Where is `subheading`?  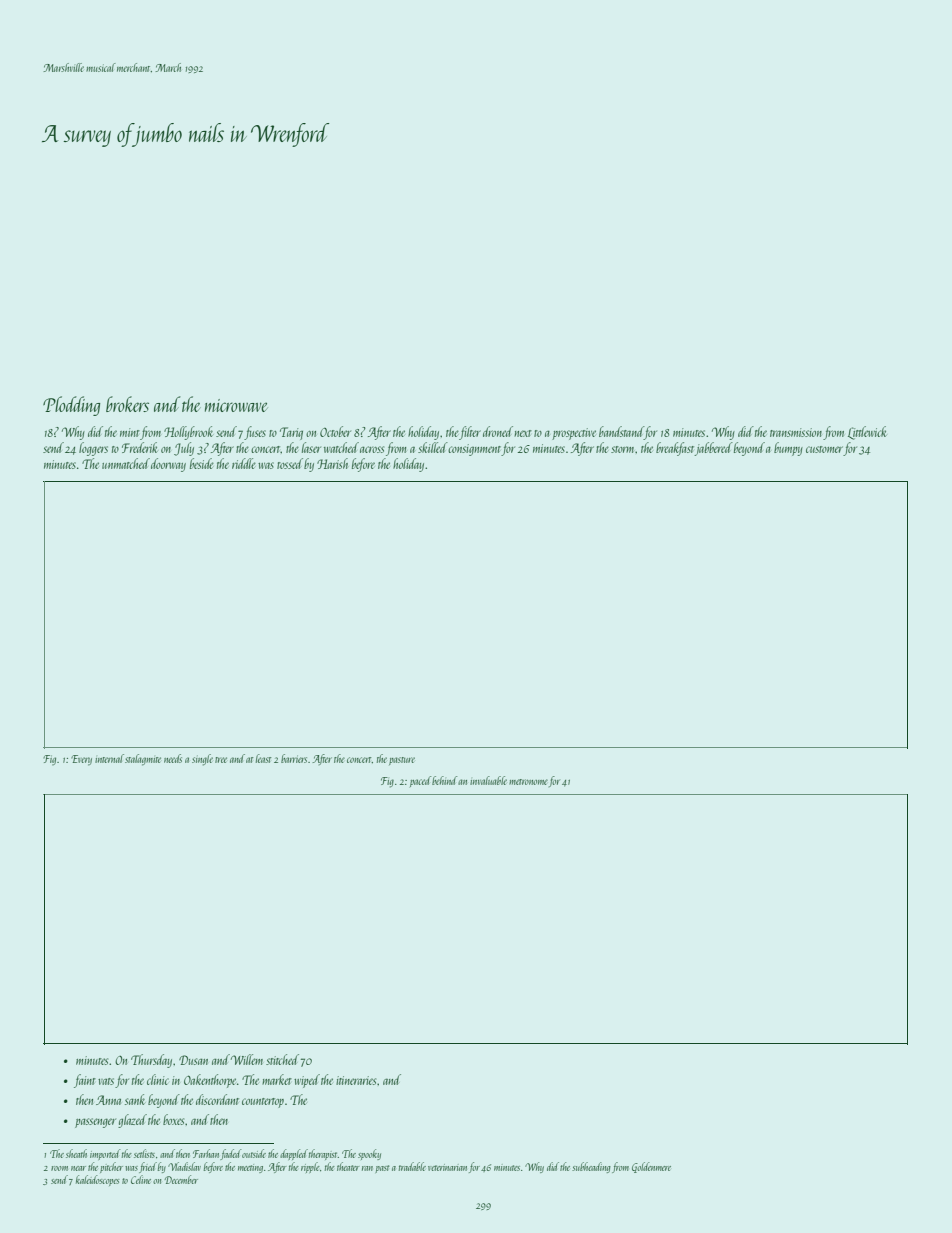 subheading is located at coordinates (591, 1167).
